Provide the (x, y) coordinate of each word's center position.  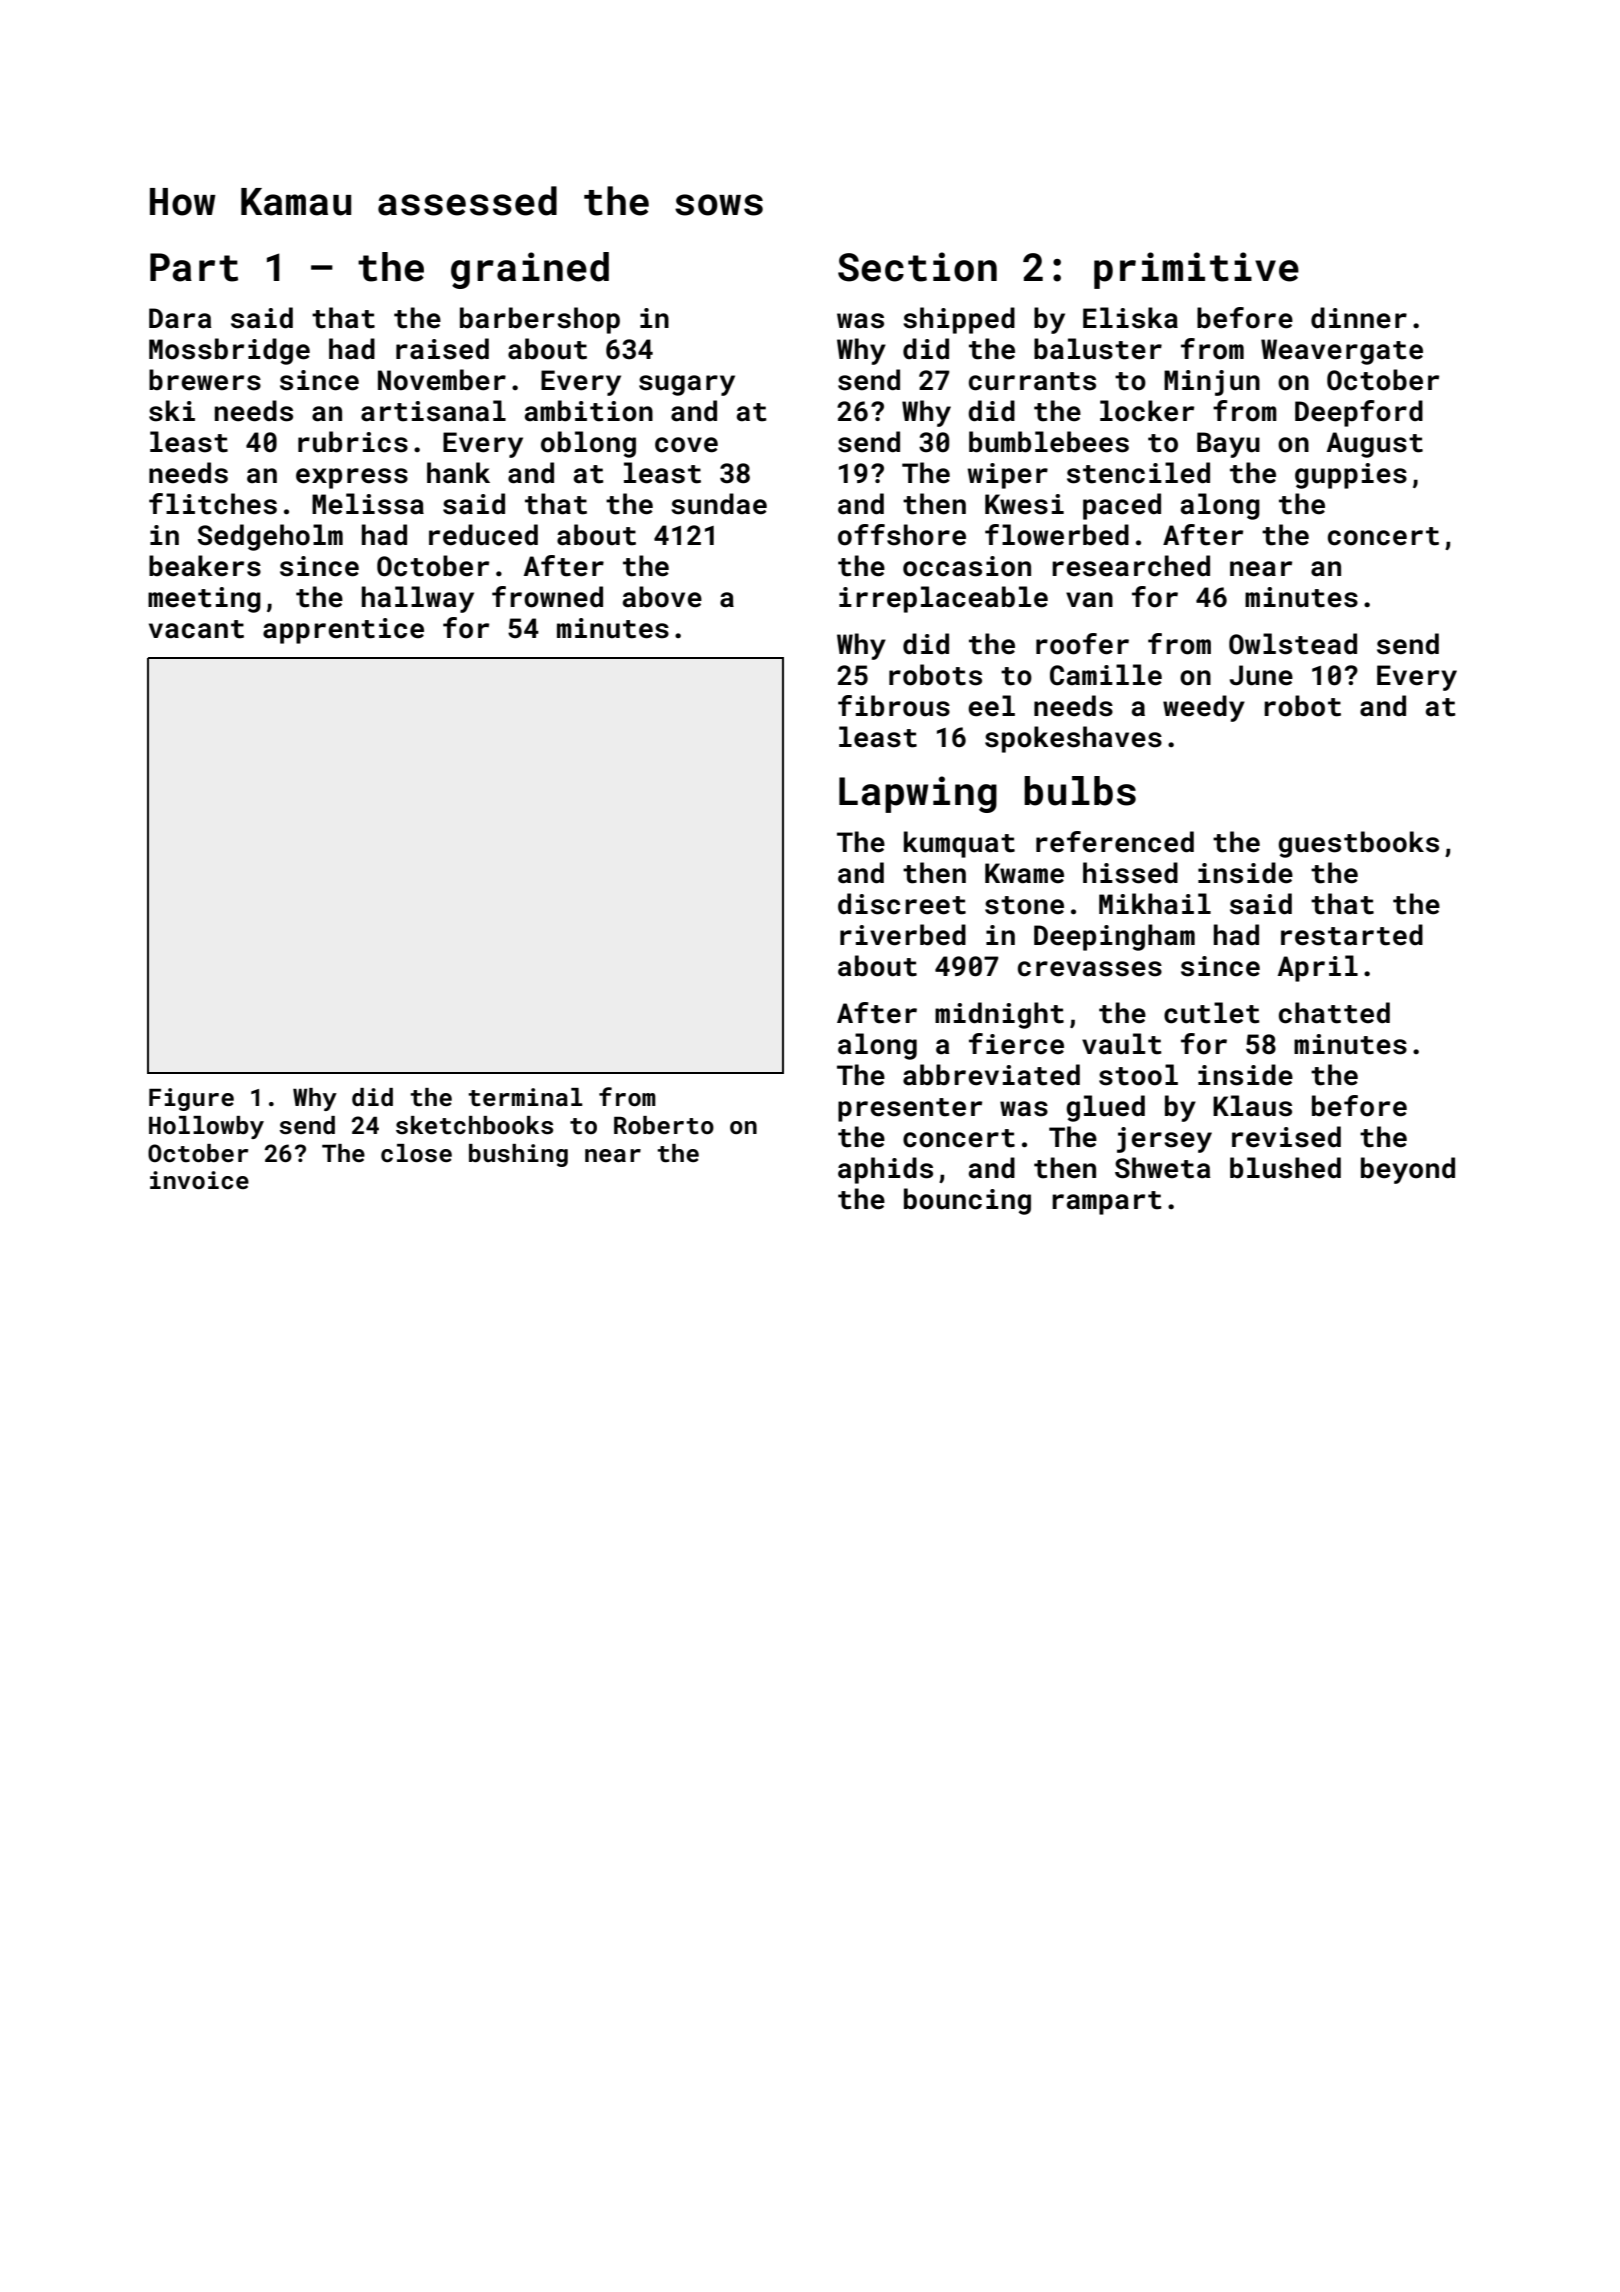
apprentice (343, 631)
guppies (1351, 476)
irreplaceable (943, 599)
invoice (199, 1180)
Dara (180, 318)
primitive (1196, 270)
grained (530, 270)
